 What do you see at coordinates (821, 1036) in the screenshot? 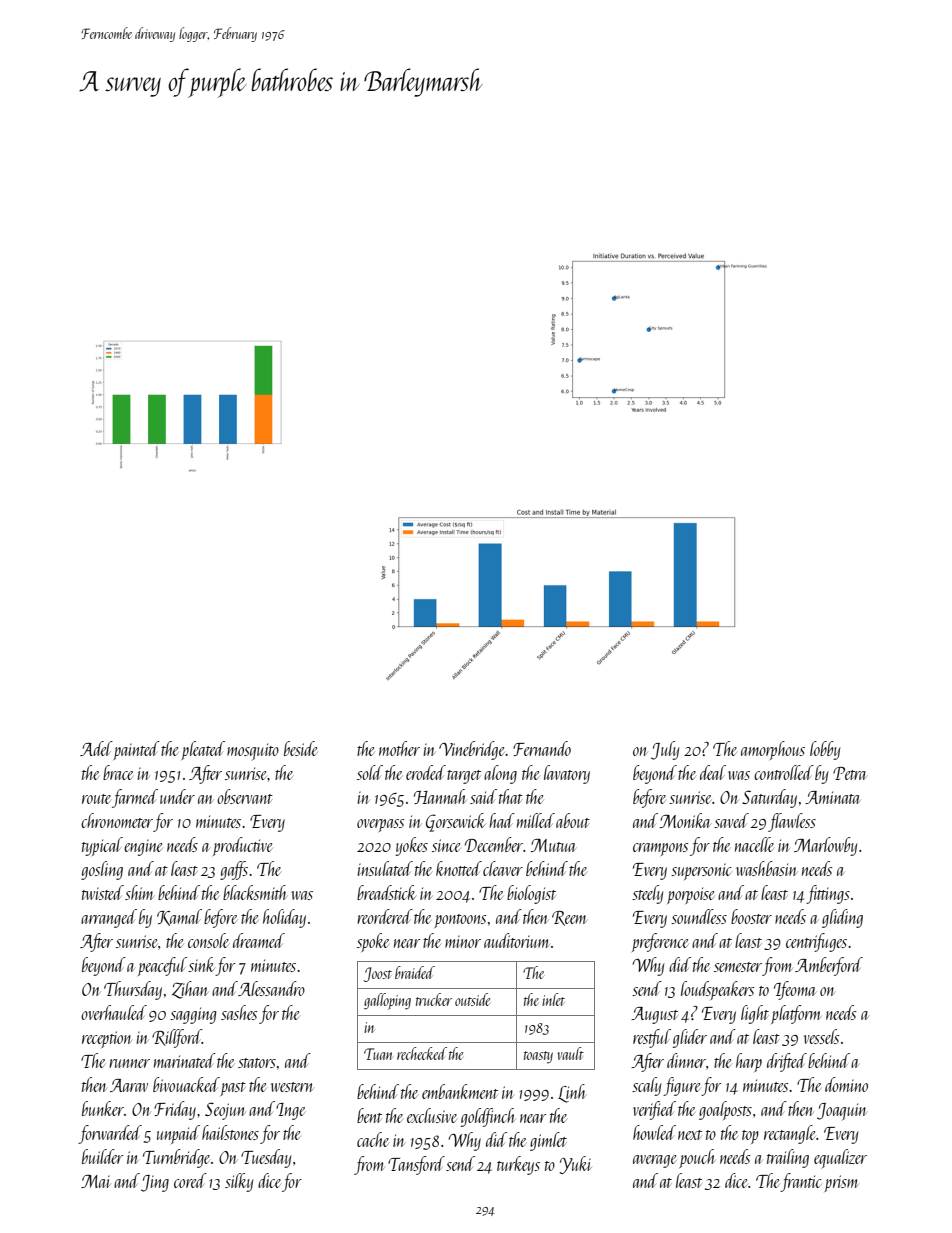
I see `vessels` at bounding box center [821, 1036].
